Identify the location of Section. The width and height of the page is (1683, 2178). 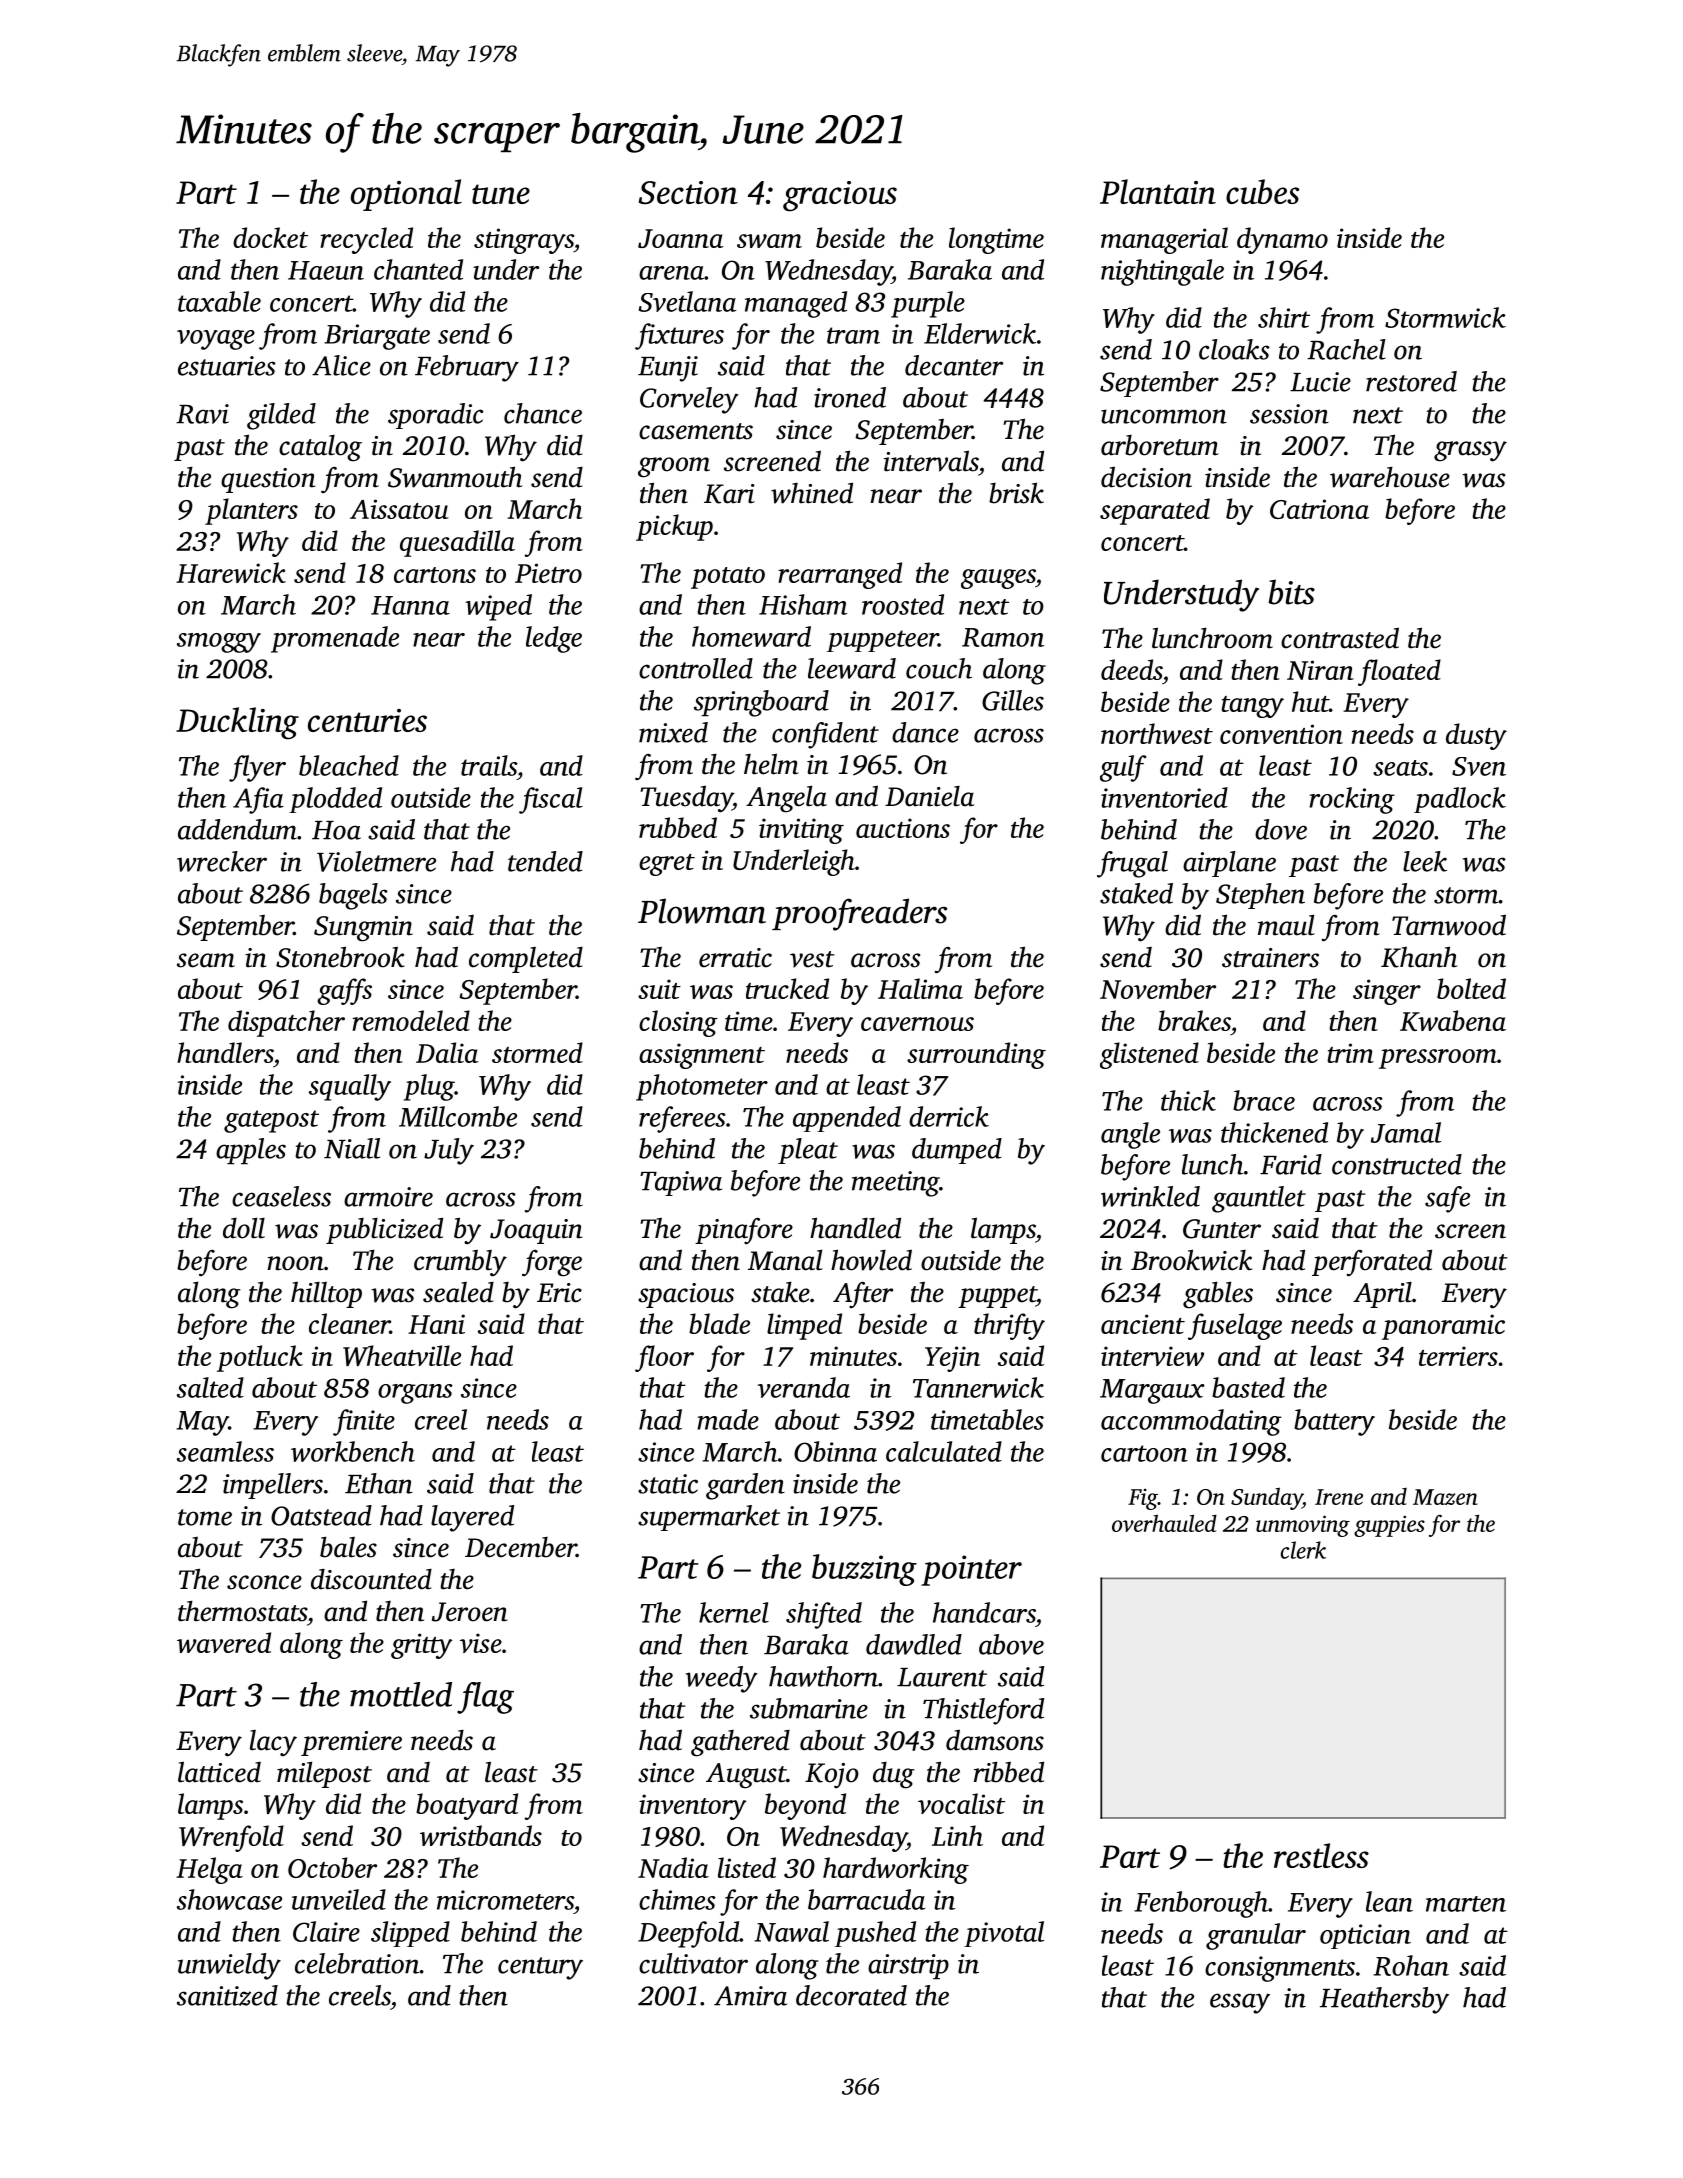
(688, 193).
